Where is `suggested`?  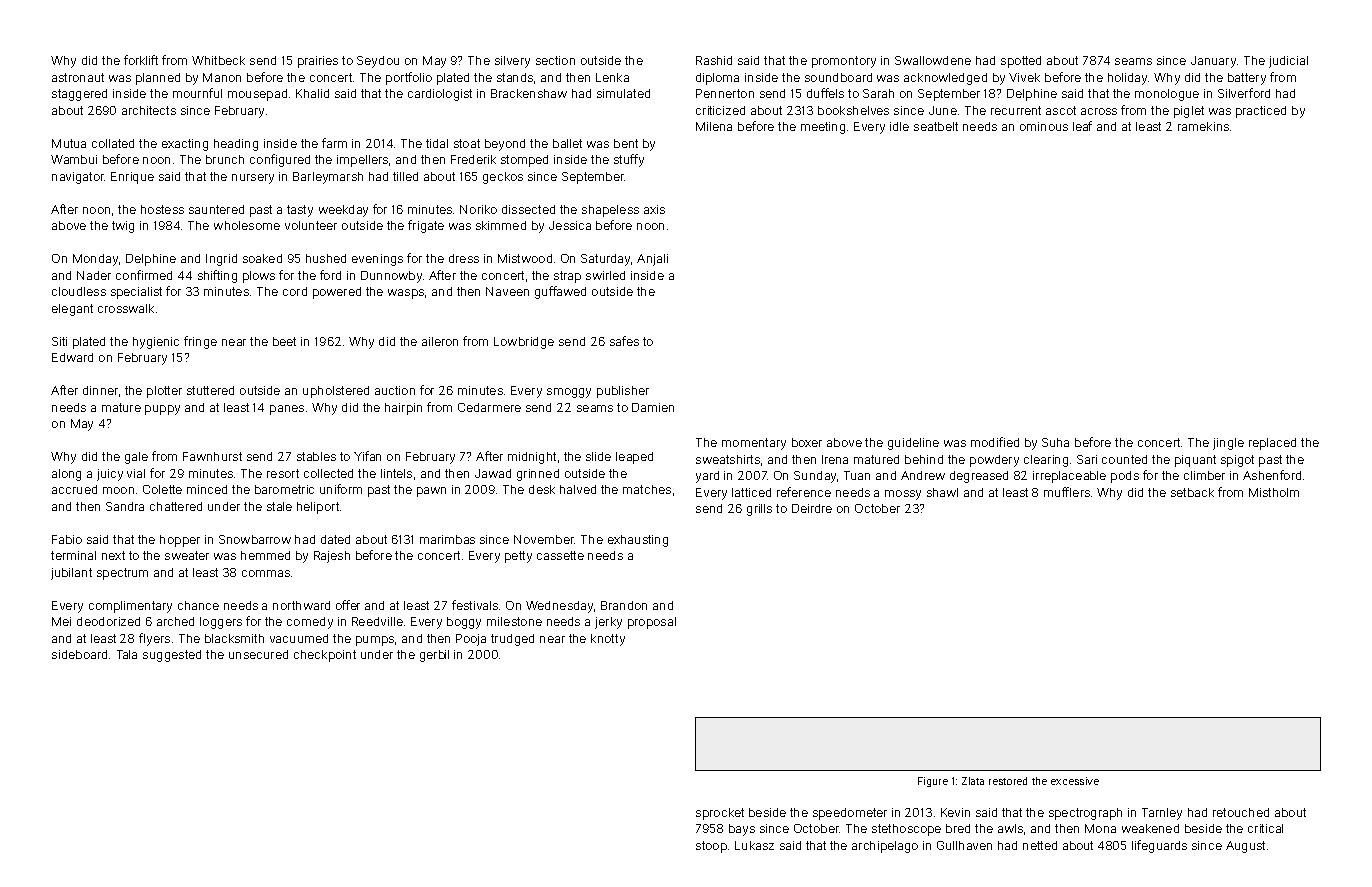 suggested is located at coordinates (172, 656).
